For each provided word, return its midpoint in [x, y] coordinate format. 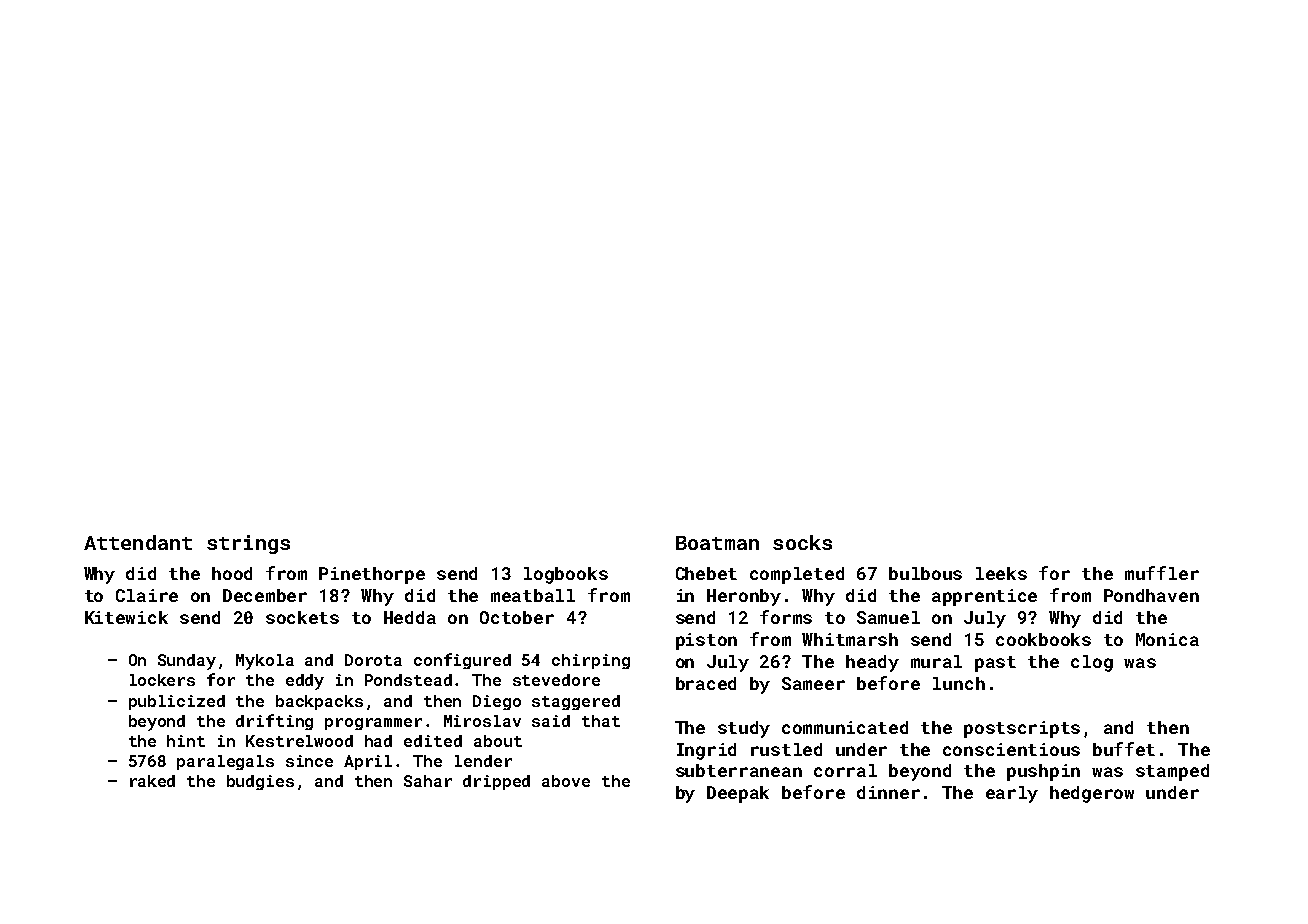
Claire [147, 595]
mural [936, 661]
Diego [497, 702]
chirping [591, 661]
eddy [305, 682]
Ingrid [706, 751]
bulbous [925, 573]
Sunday [187, 662]
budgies [260, 782]
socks [802, 542]
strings [248, 544]
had [378, 741]
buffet [1124, 749]
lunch [959, 683]
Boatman [717, 543]
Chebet [706, 573]
